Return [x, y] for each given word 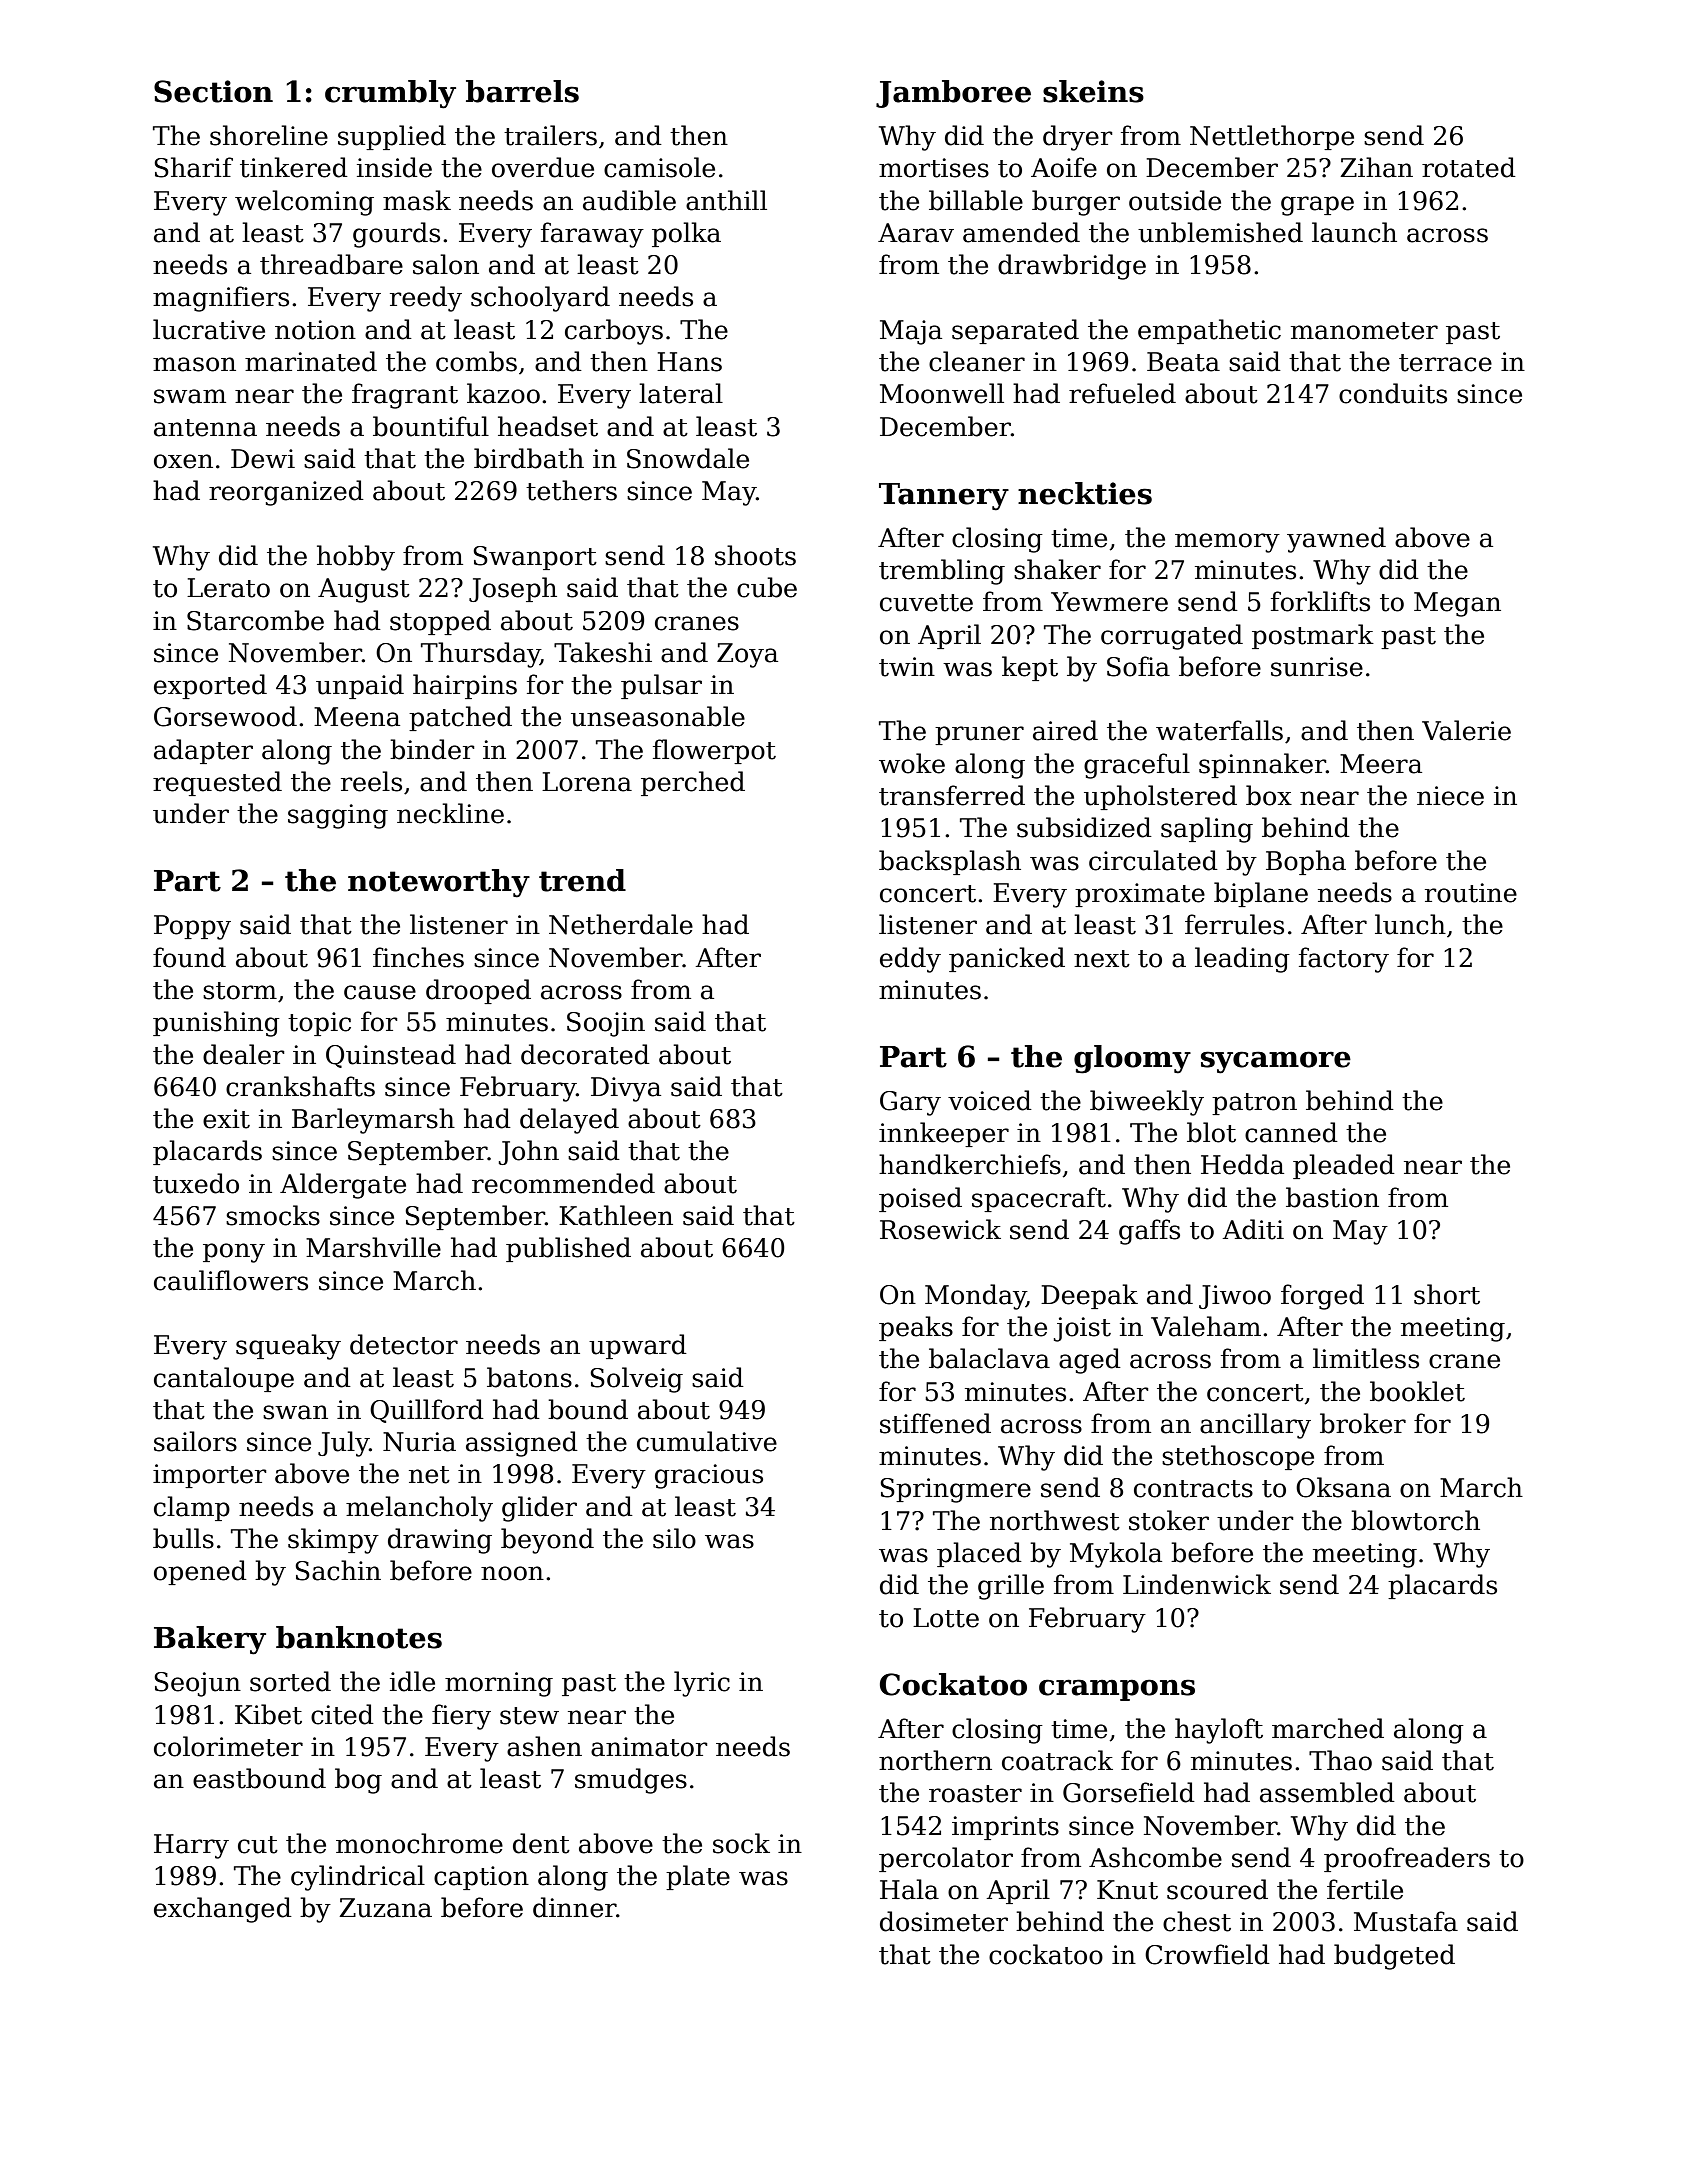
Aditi [1253, 1229]
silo [674, 1538]
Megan [1457, 604]
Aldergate [343, 1186]
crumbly [390, 94]
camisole [659, 167]
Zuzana [385, 1908]
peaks [916, 1328]
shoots [755, 555]
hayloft [1219, 1731]
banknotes [359, 1637]
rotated [1469, 167]
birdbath [529, 458]
